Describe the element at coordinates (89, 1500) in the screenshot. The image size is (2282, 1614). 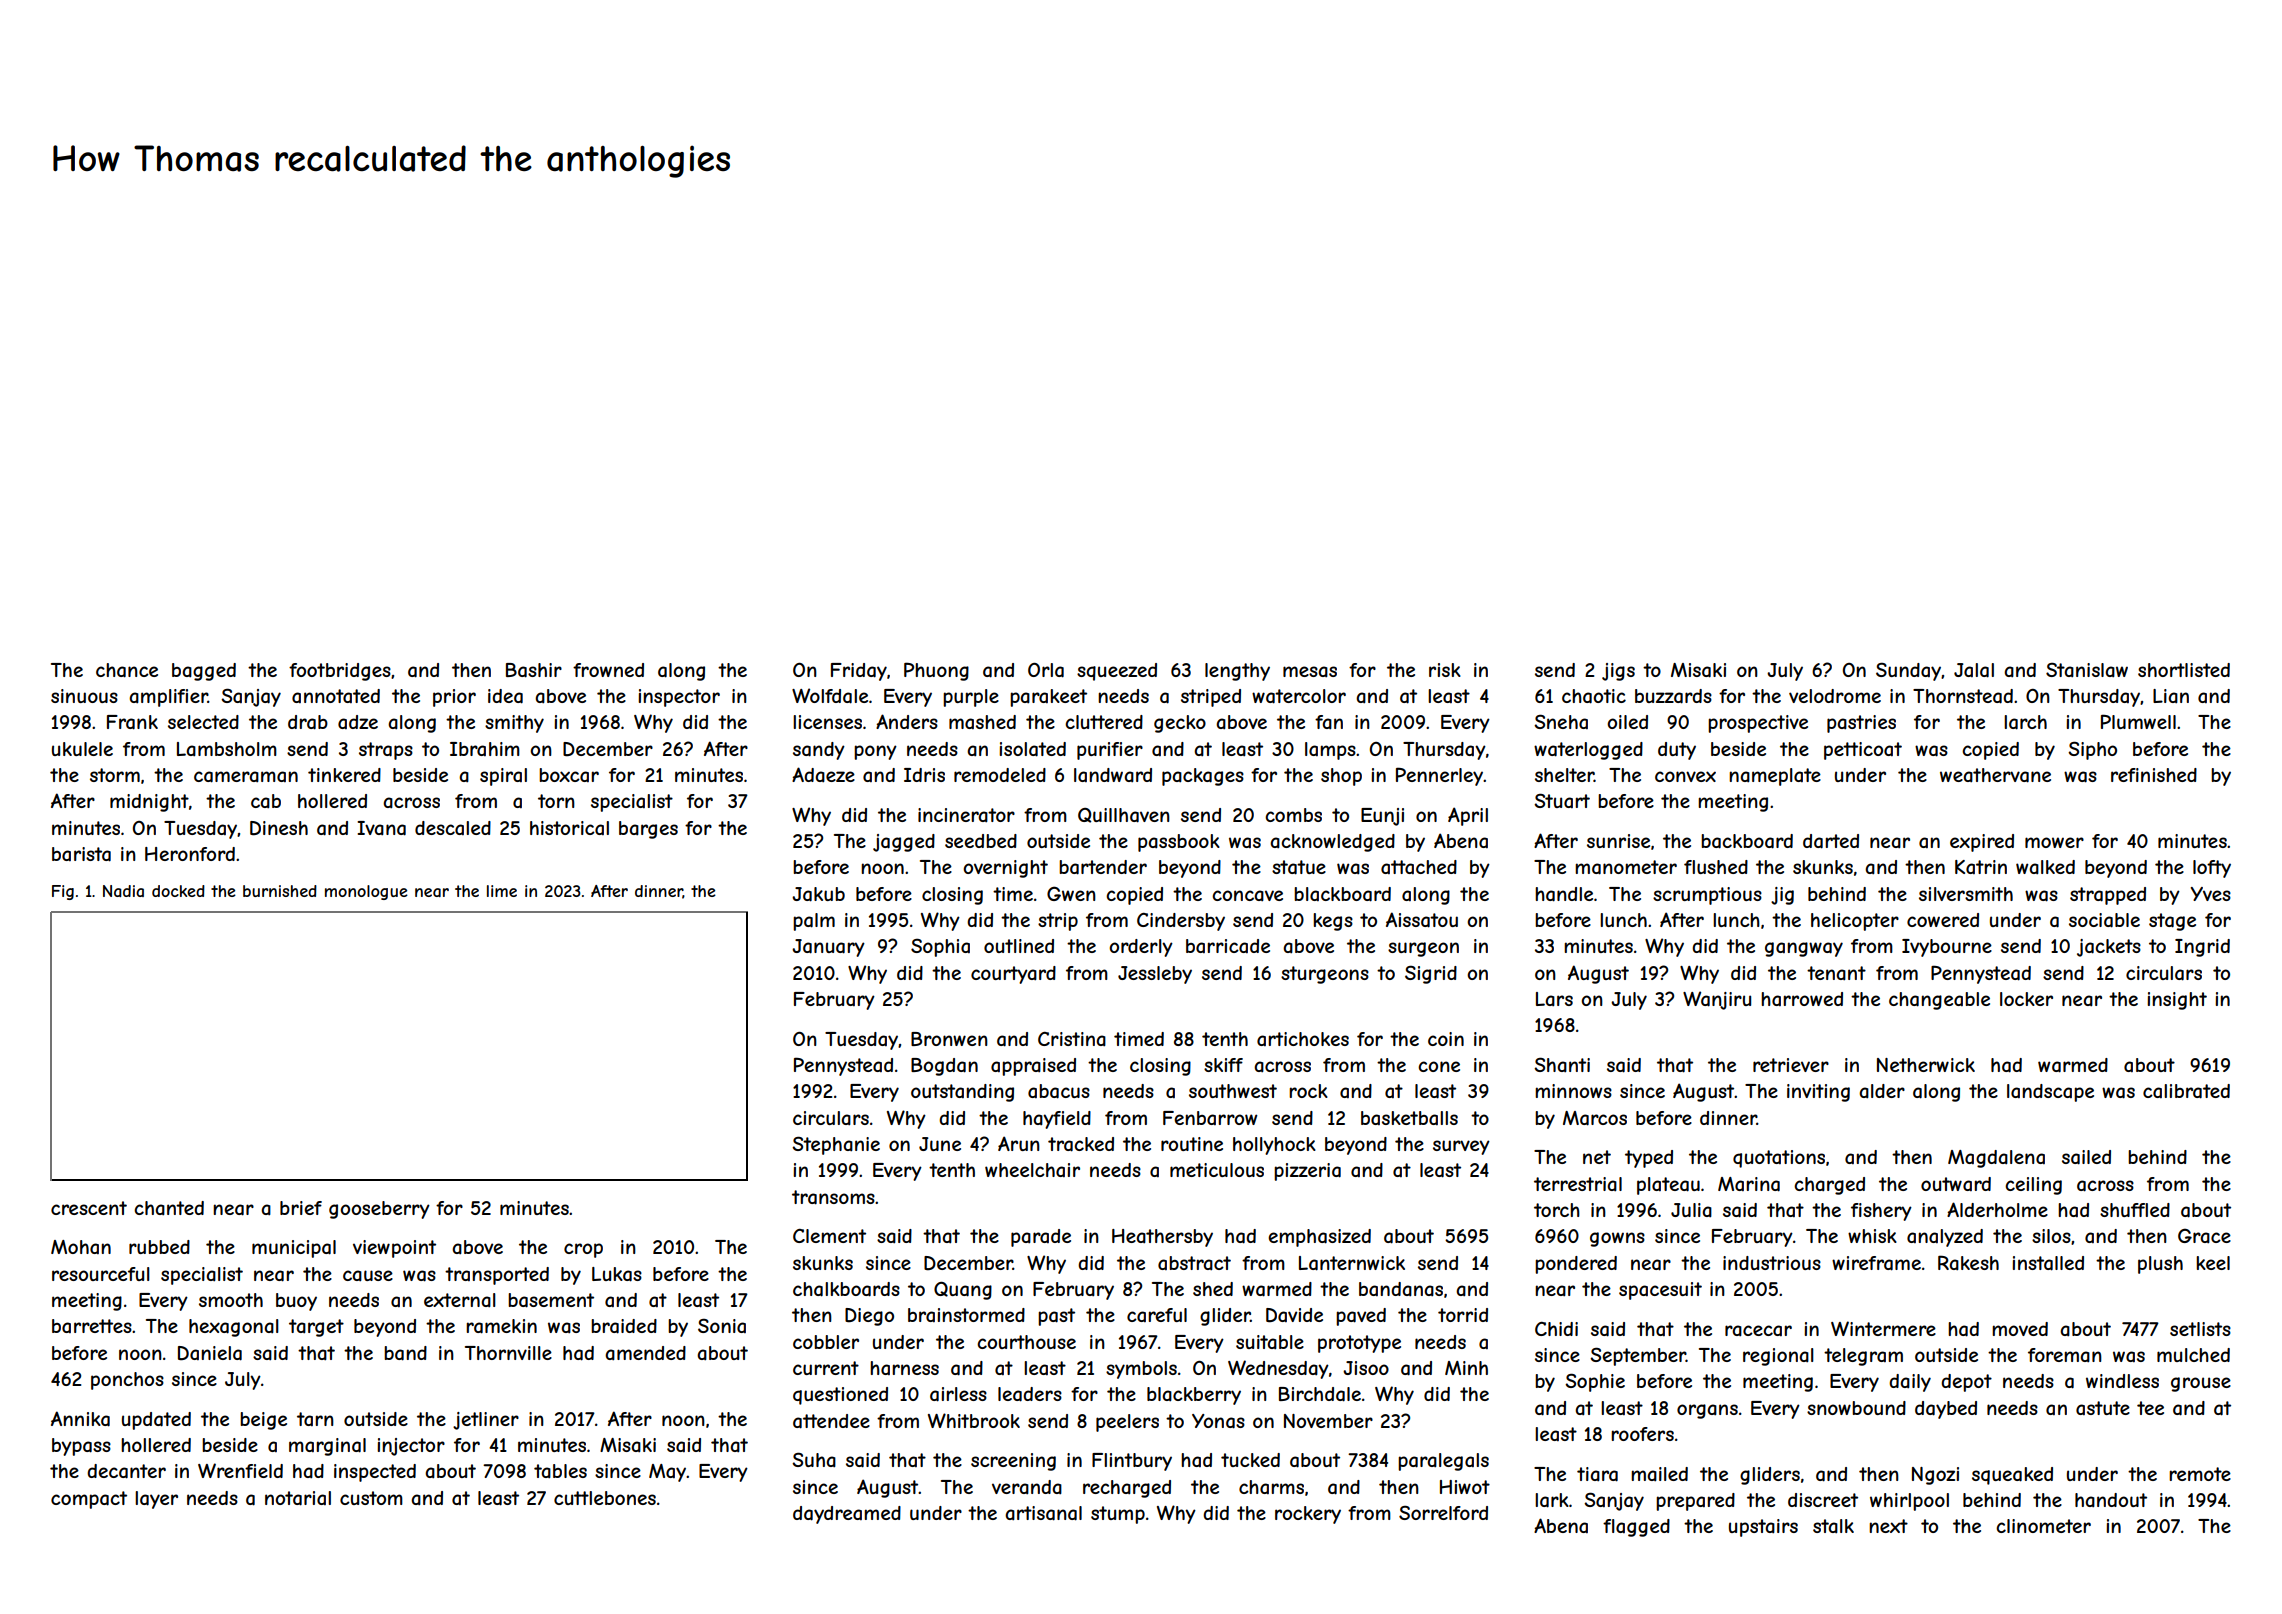
I see `compact` at that location.
